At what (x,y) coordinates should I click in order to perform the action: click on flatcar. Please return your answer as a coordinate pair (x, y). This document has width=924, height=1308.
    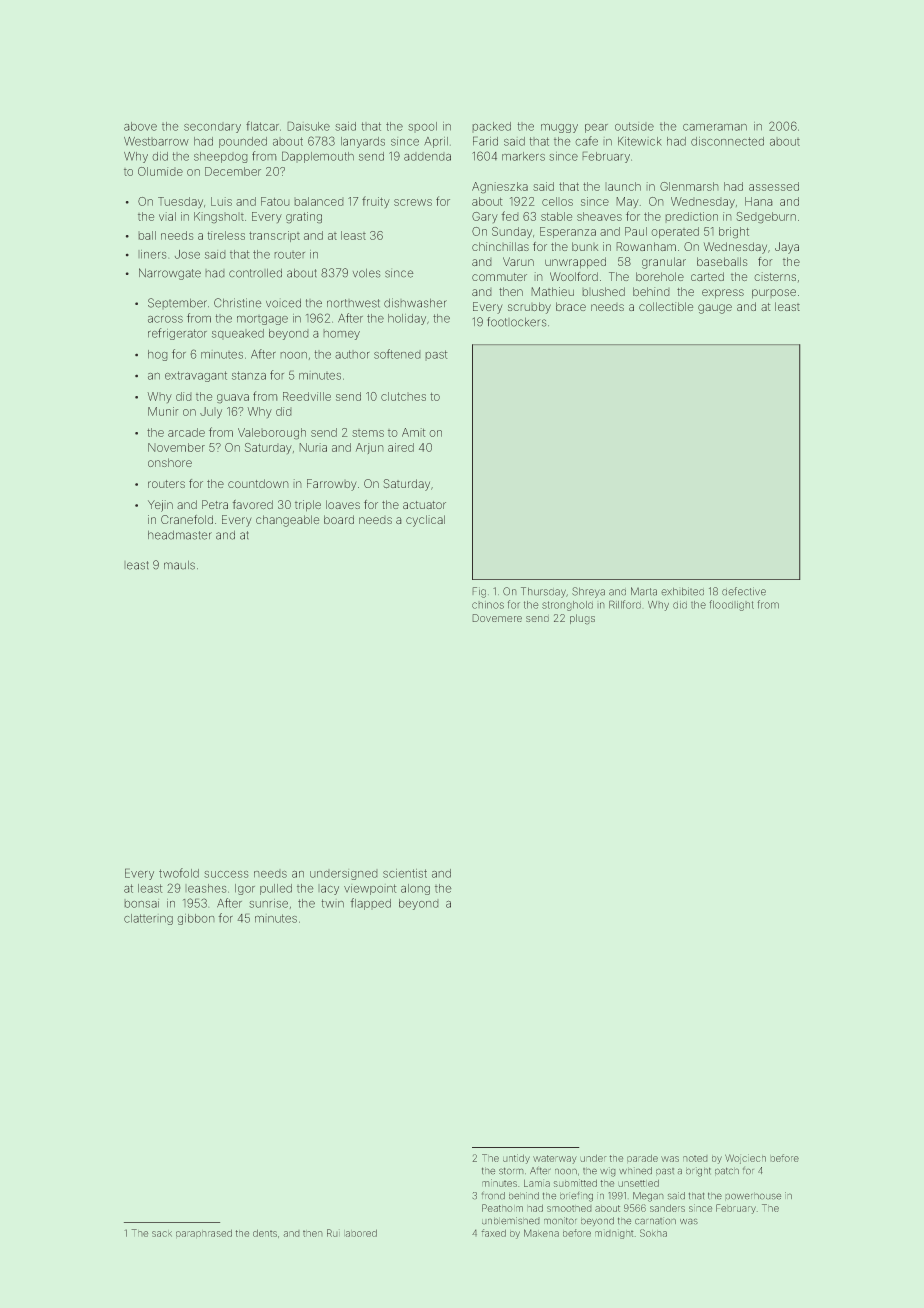
    Looking at the image, I should click on (262, 126).
